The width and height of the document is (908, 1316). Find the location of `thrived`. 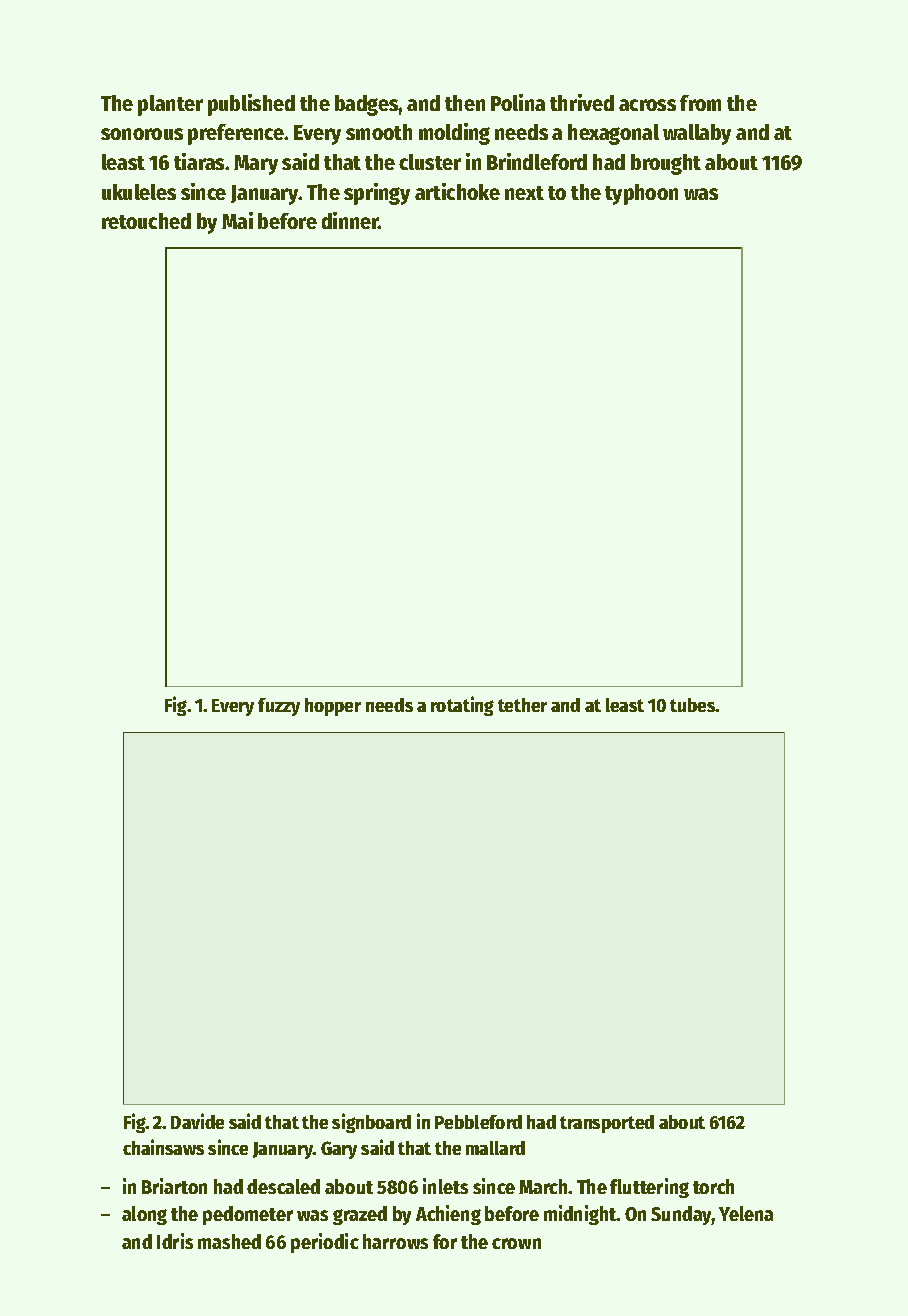

thrived is located at coordinates (582, 102).
